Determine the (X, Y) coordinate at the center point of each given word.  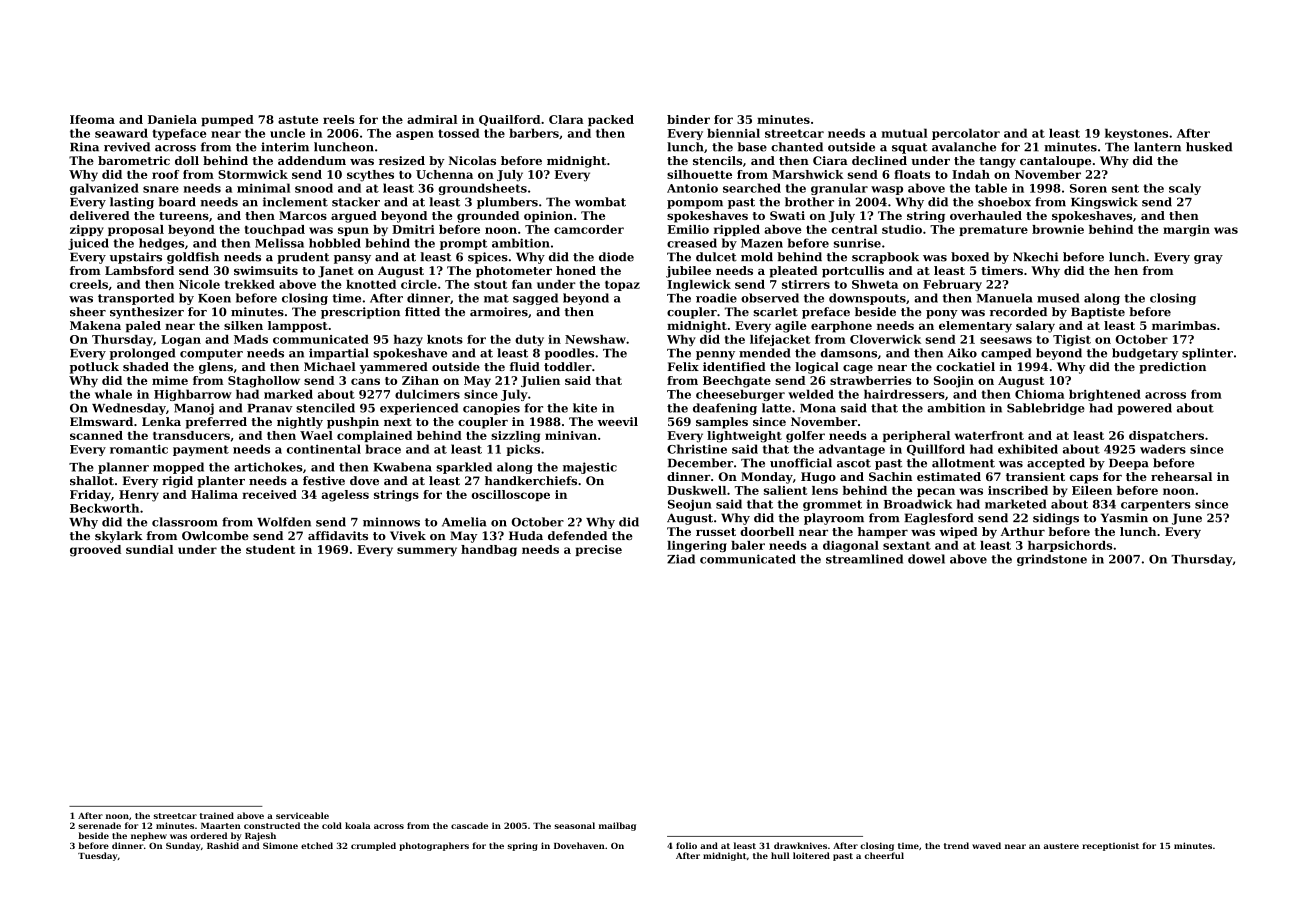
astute (298, 120)
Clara (566, 119)
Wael (316, 435)
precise (598, 550)
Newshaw (595, 339)
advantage (852, 450)
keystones (1136, 134)
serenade (99, 825)
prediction (1172, 368)
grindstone (1052, 560)
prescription (360, 313)
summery (427, 552)
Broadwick (918, 504)
